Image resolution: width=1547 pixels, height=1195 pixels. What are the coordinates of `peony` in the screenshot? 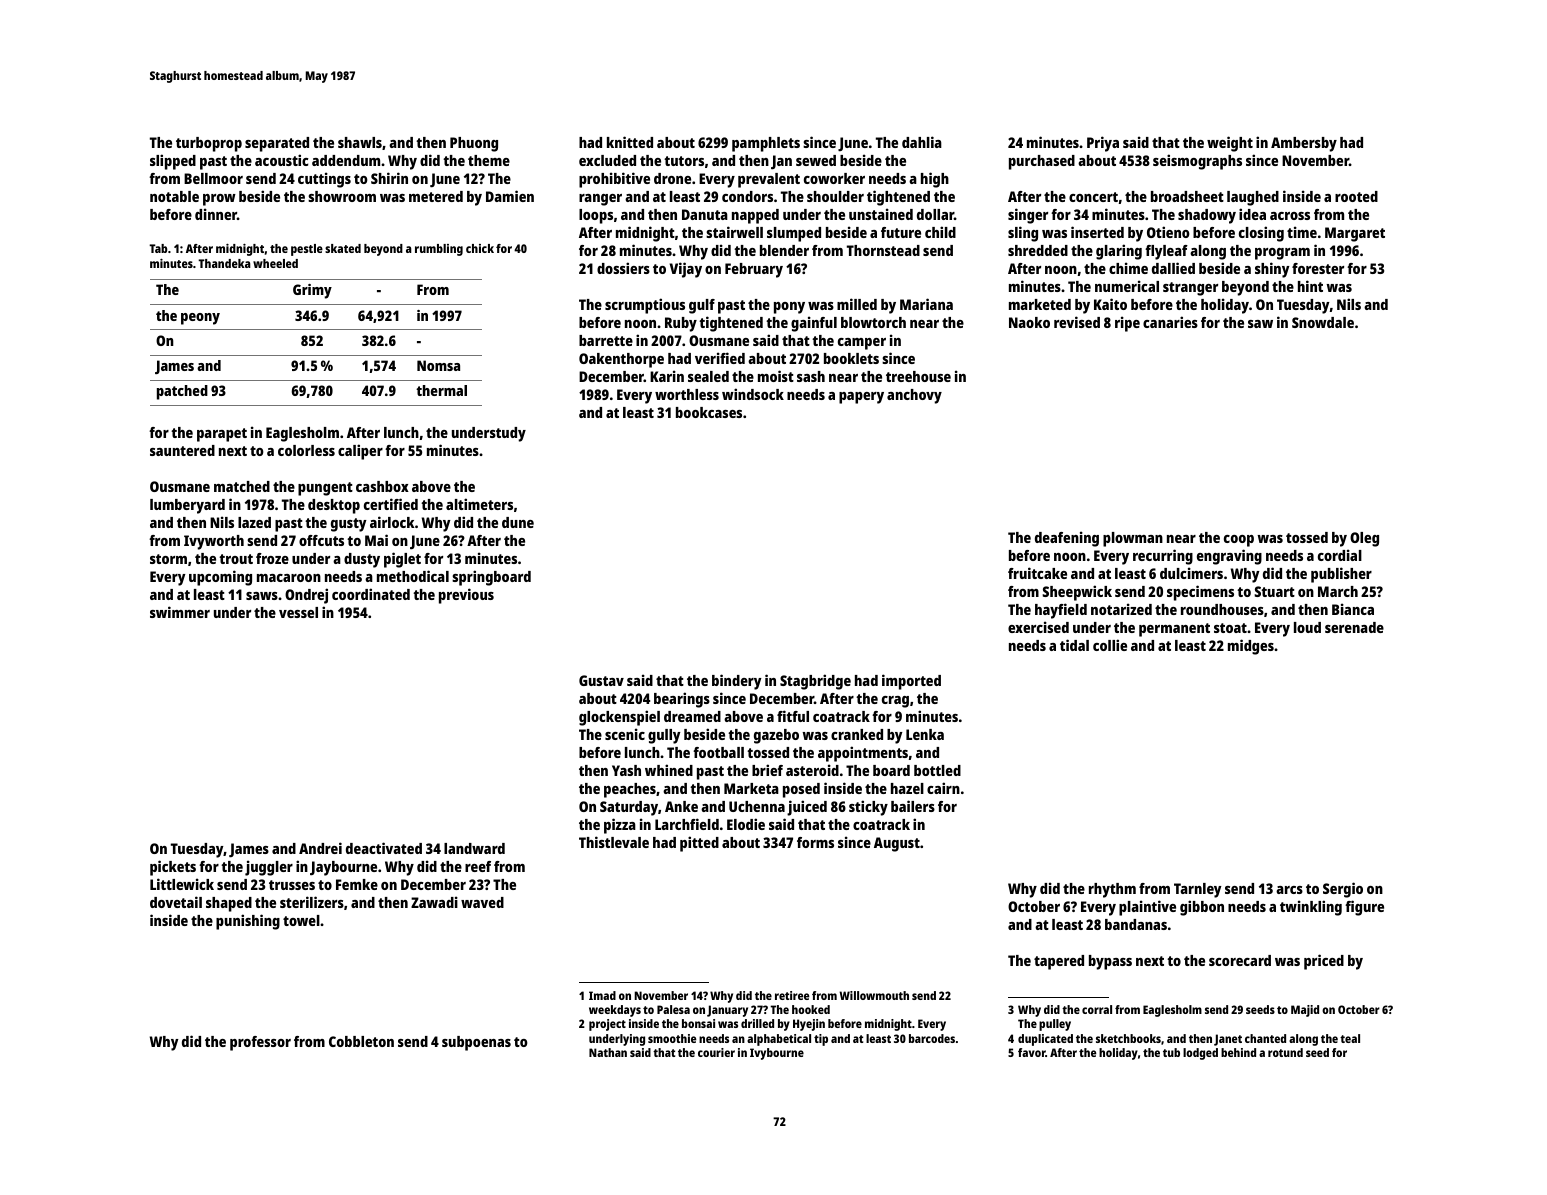 It's located at (200, 319).
